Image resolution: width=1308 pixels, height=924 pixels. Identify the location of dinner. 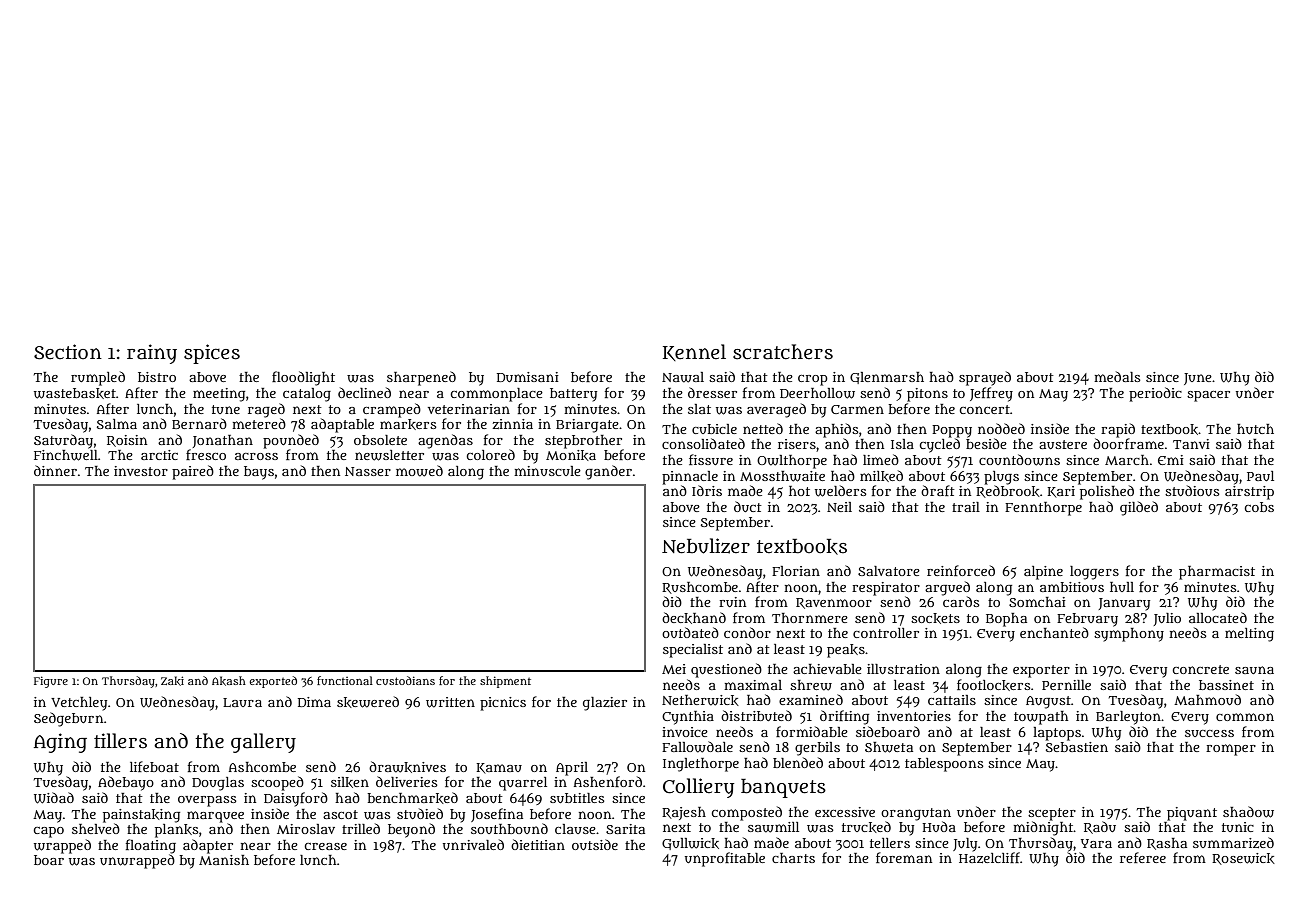
(55, 470).
